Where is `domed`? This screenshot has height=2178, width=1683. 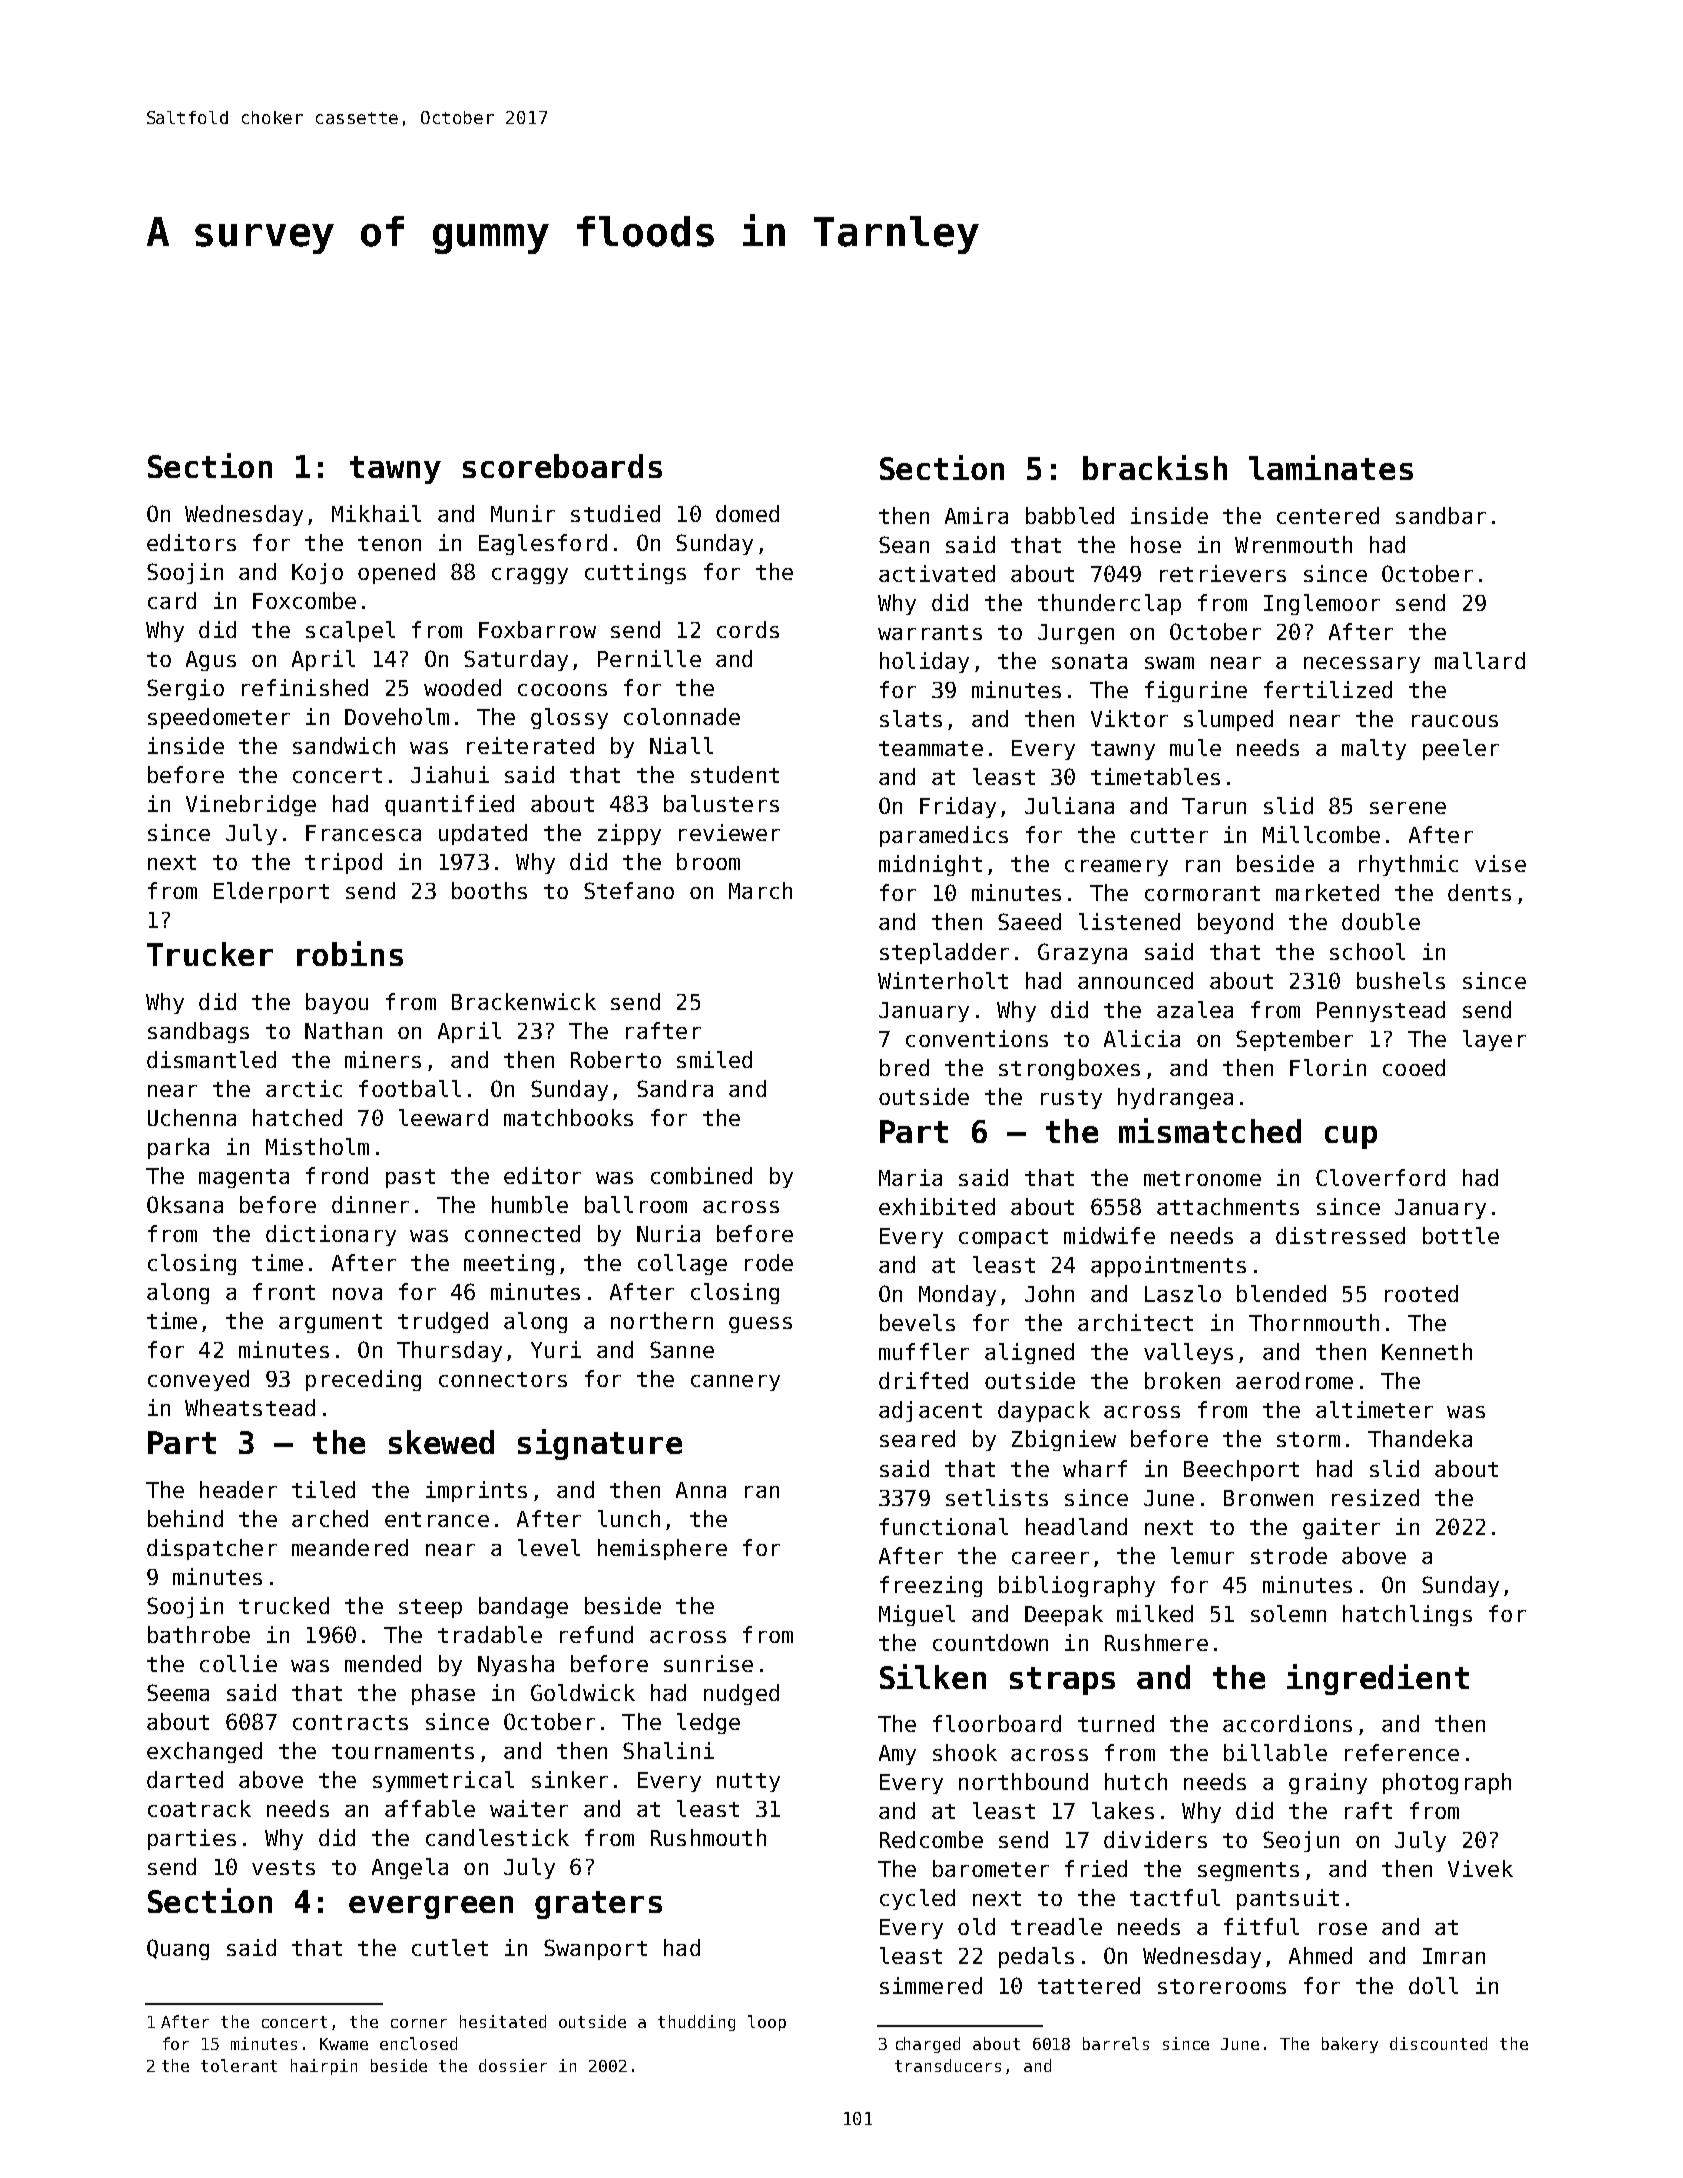
domed is located at coordinates (747, 513).
